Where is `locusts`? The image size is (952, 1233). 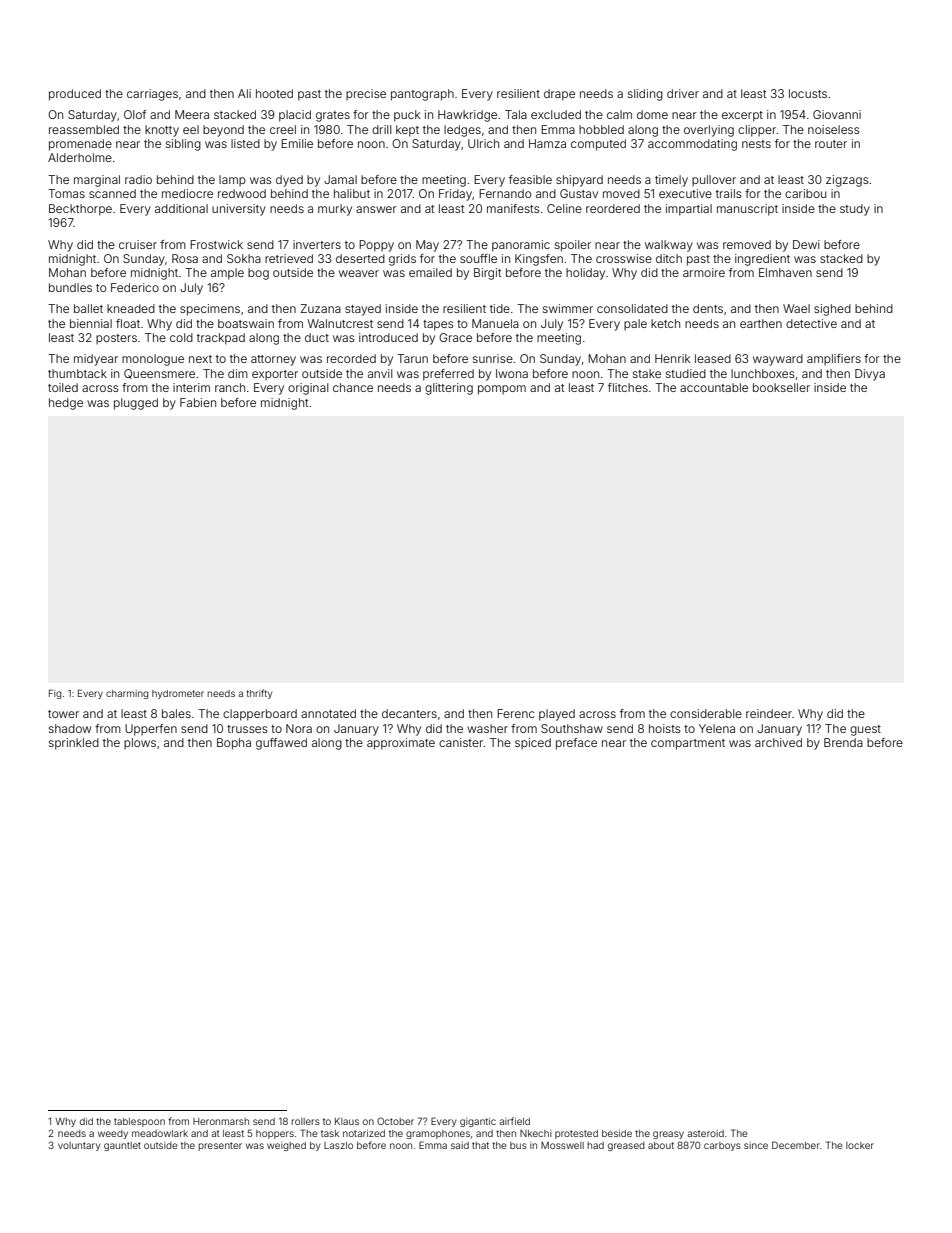 locusts is located at coordinates (808, 93).
